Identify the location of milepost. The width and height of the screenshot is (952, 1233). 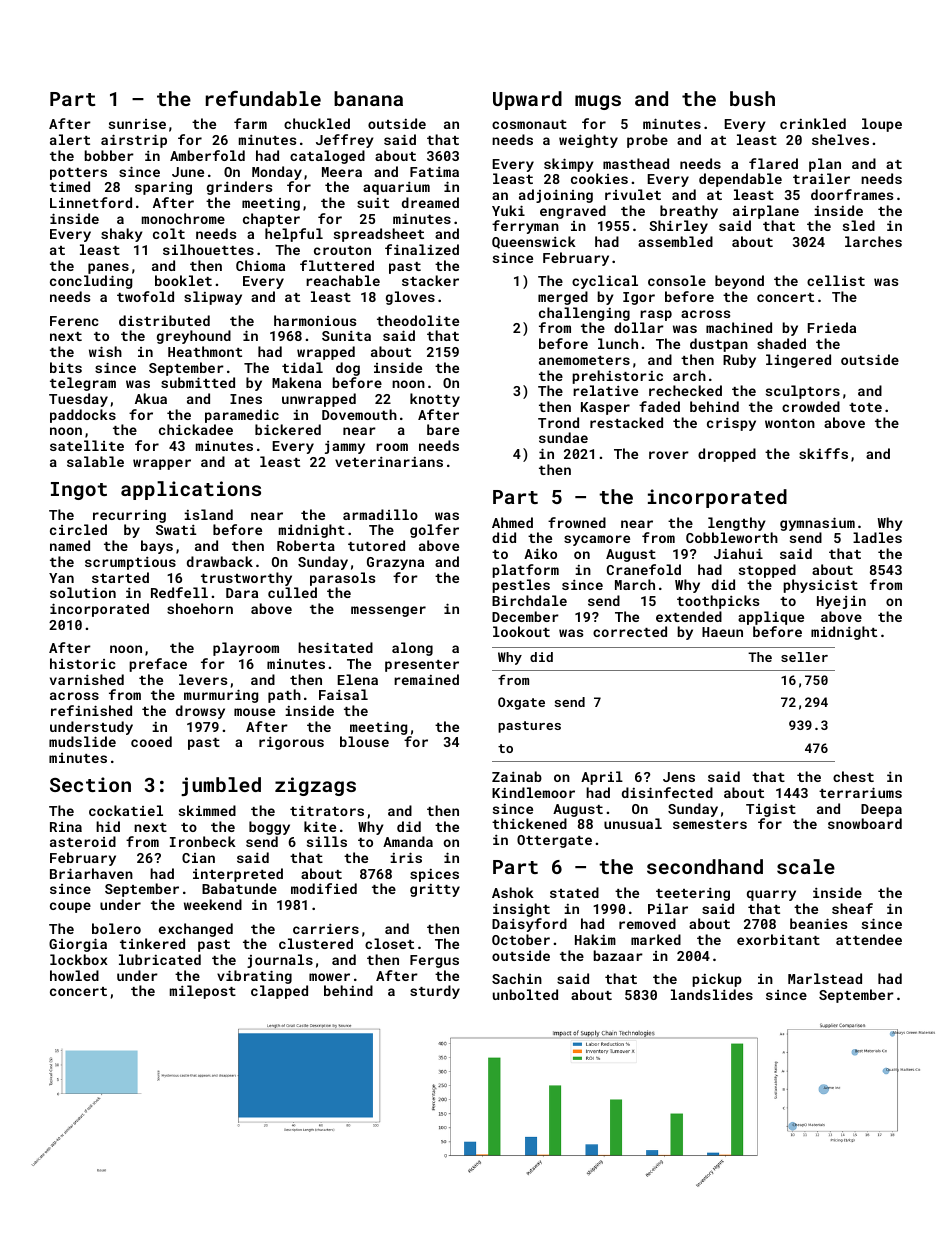
(203, 992).
